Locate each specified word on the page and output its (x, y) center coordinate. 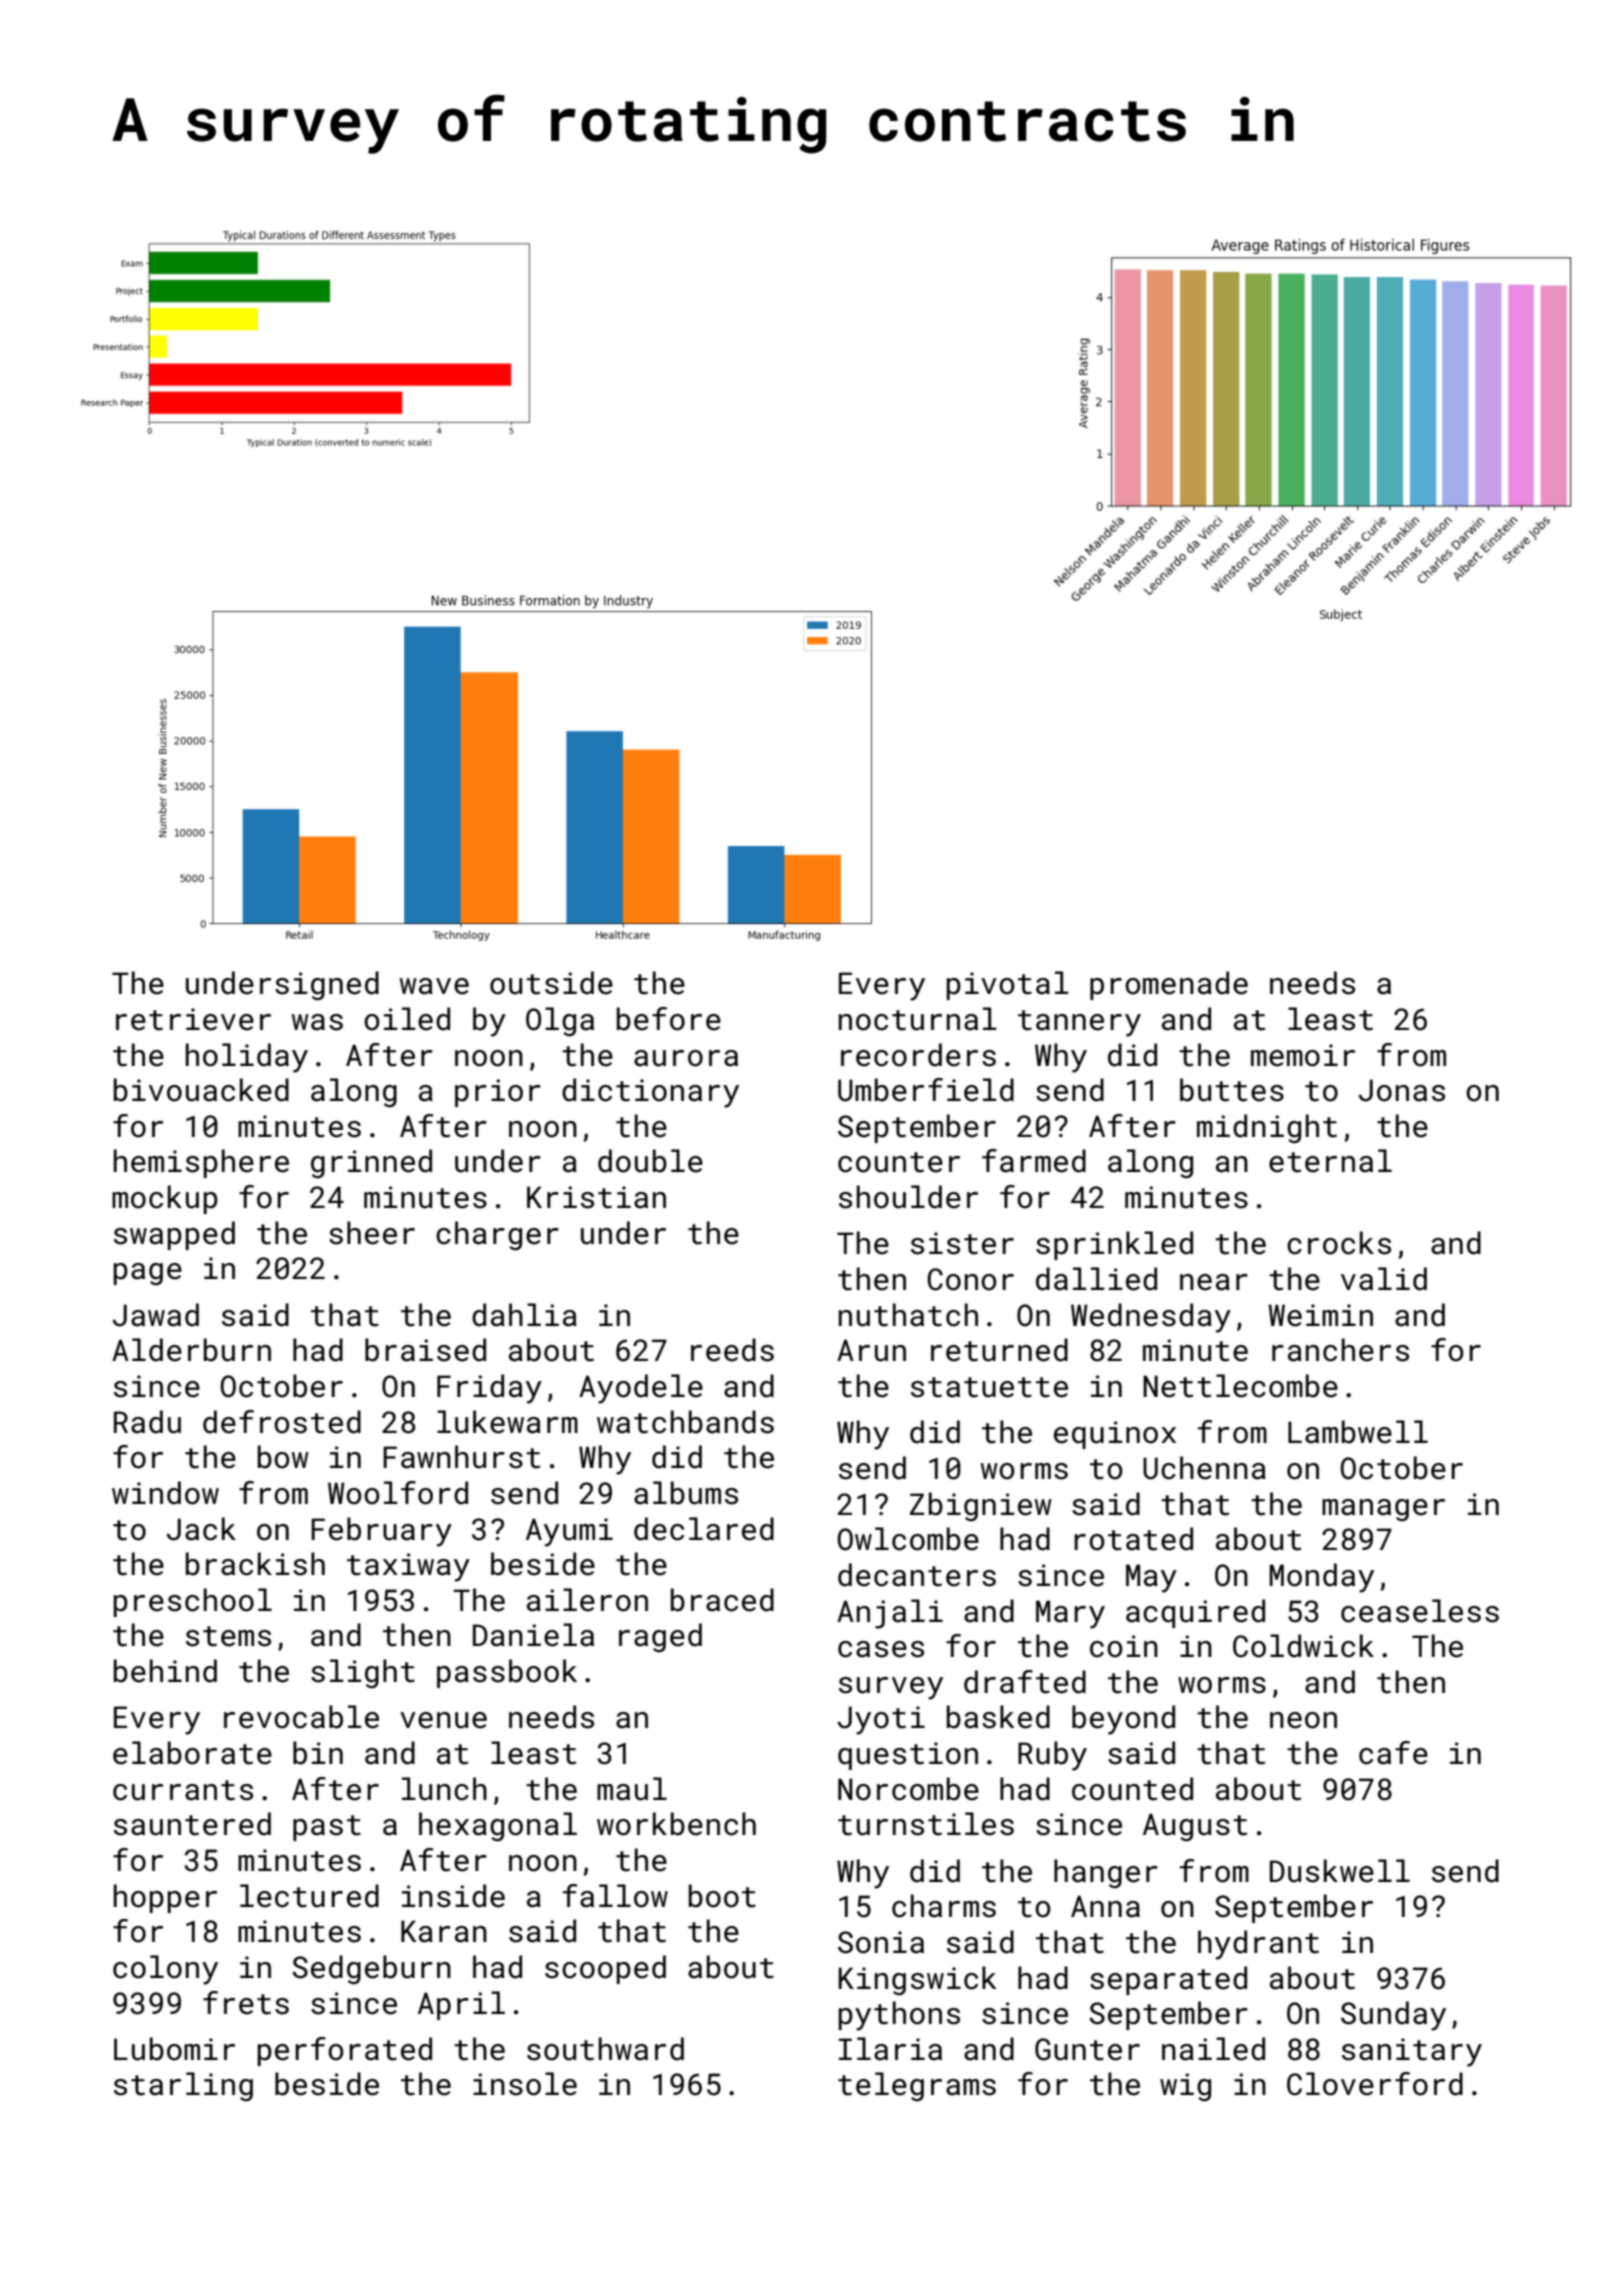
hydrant (1258, 1945)
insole (525, 2084)
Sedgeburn (371, 1969)
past (327, 1828)
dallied (1096, 1279)
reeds (732, 1350)
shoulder (908, 1197)
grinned (371, 1163)
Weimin (1320, 1315)
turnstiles (926, 1824)
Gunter (1087, 2049)
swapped (174, 1235)
